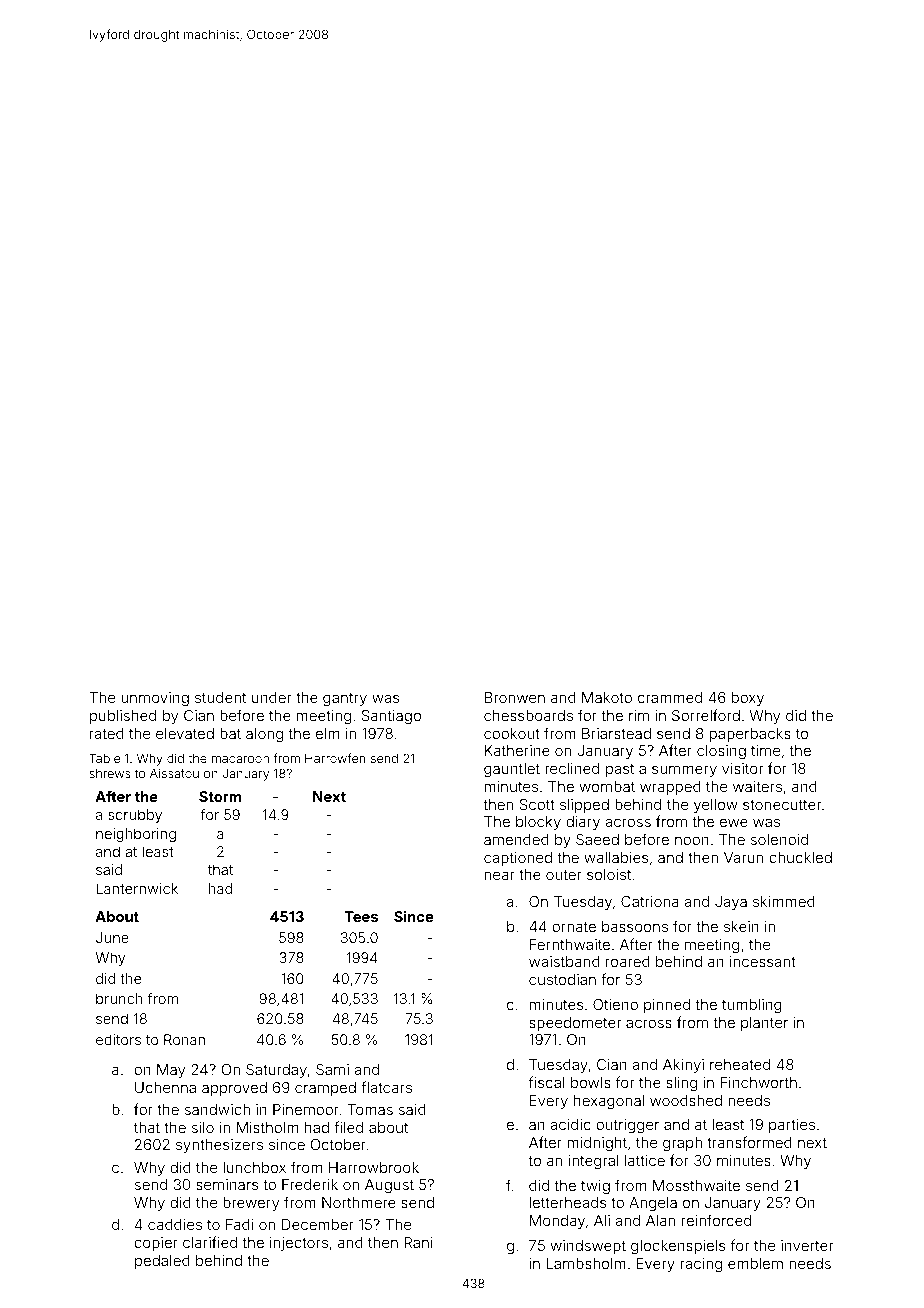 This screenshot has width=924, height=1308. Describe the element at coordinates (162, 1262) in the screenshot. I see `pedaled` at that location.
